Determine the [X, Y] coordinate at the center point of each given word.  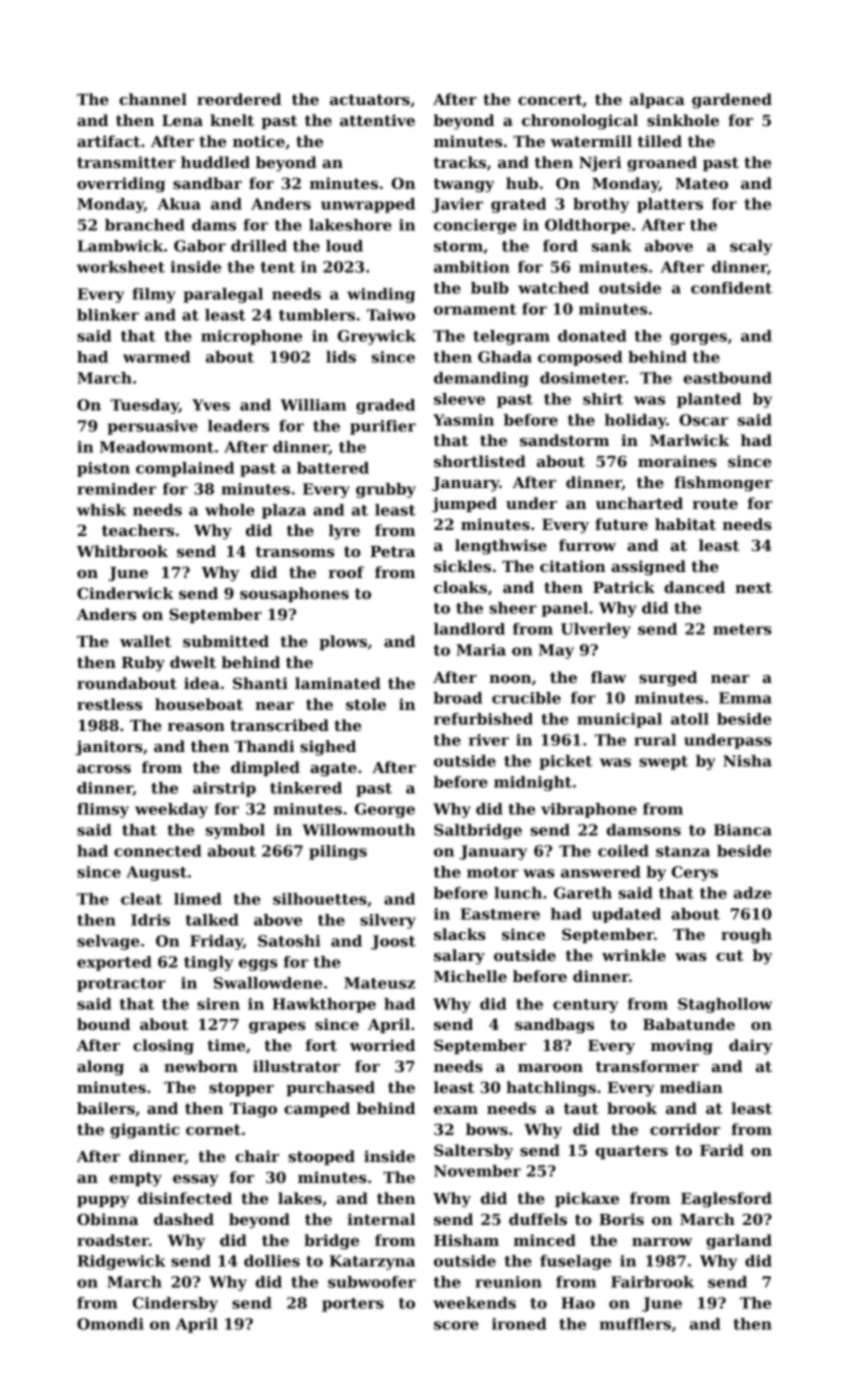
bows [487, 1129]
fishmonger [723, 484]
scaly [751, 247]
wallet [146, 641]
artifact [108, 141]
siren [218, 1004]
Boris [621, 1219]
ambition [471, 267]
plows [343, 642]
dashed [184, 1219]
